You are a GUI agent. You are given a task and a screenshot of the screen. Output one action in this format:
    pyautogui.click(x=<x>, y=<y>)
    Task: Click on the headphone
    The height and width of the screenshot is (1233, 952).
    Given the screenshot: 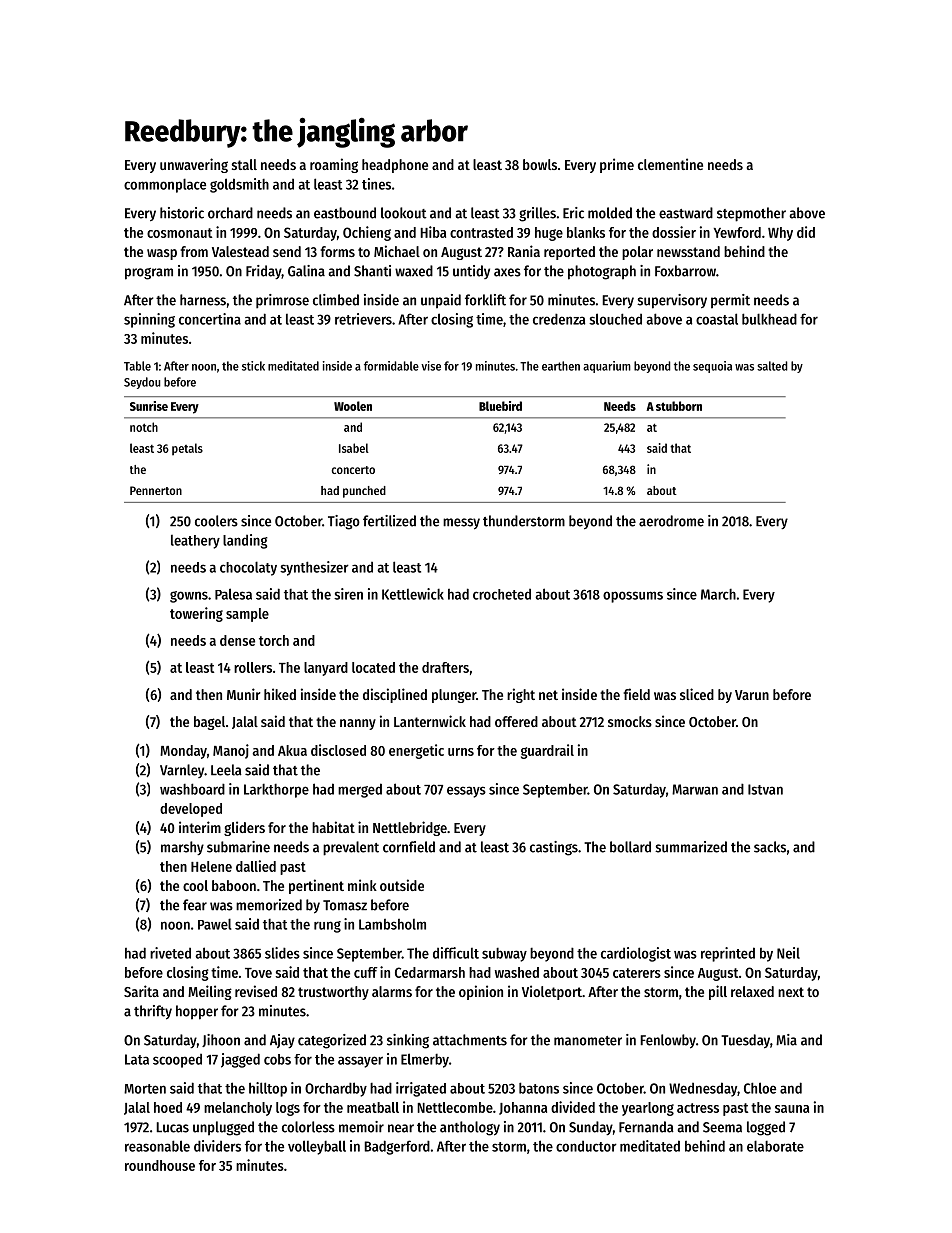 What is the action you would take?
    pyautogui.click(x=395, y=166)
